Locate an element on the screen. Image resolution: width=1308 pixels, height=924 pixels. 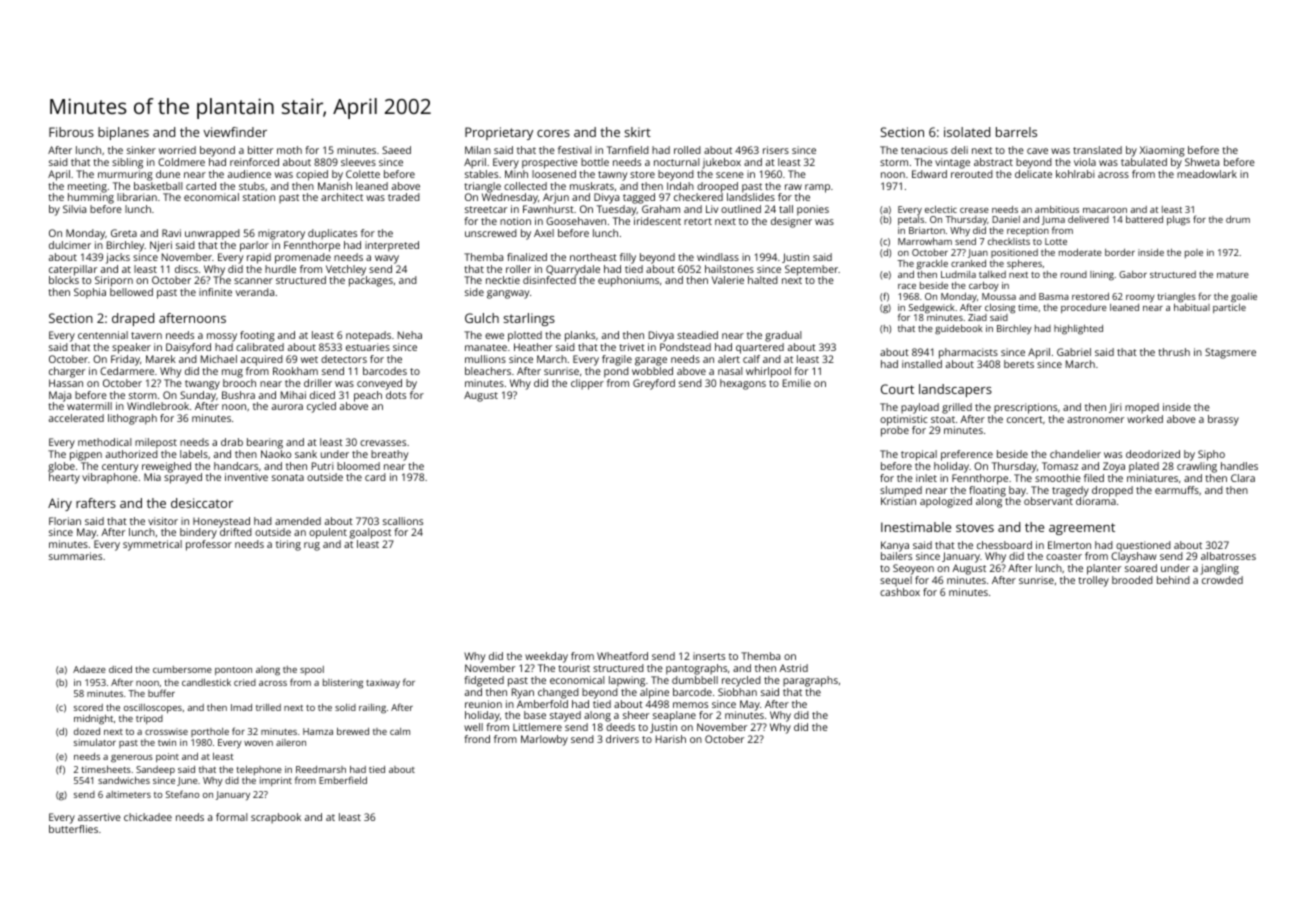
moth is located at coordinates (289, 150).
